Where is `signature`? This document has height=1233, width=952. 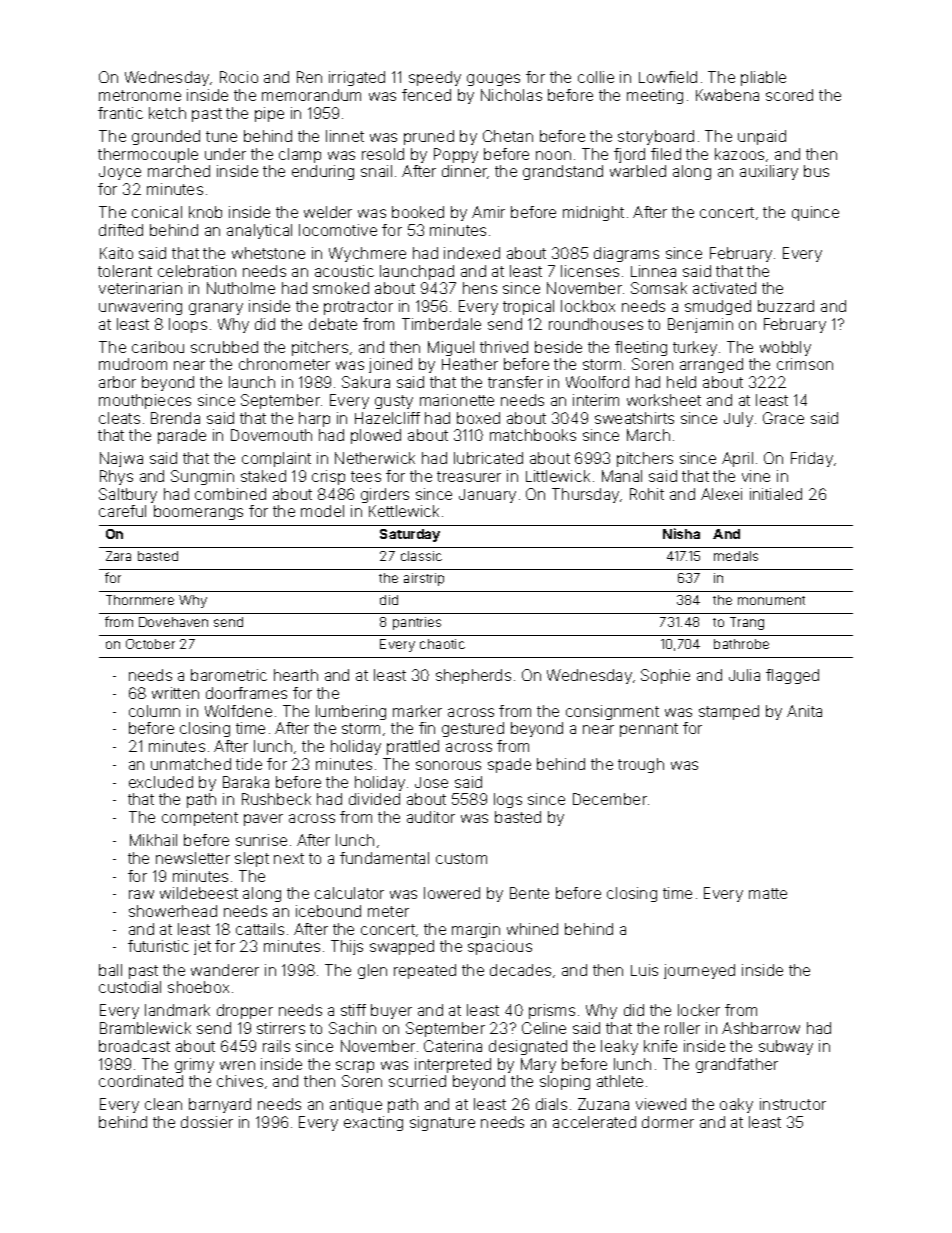 signature is located at coordinates (442, 1123).
